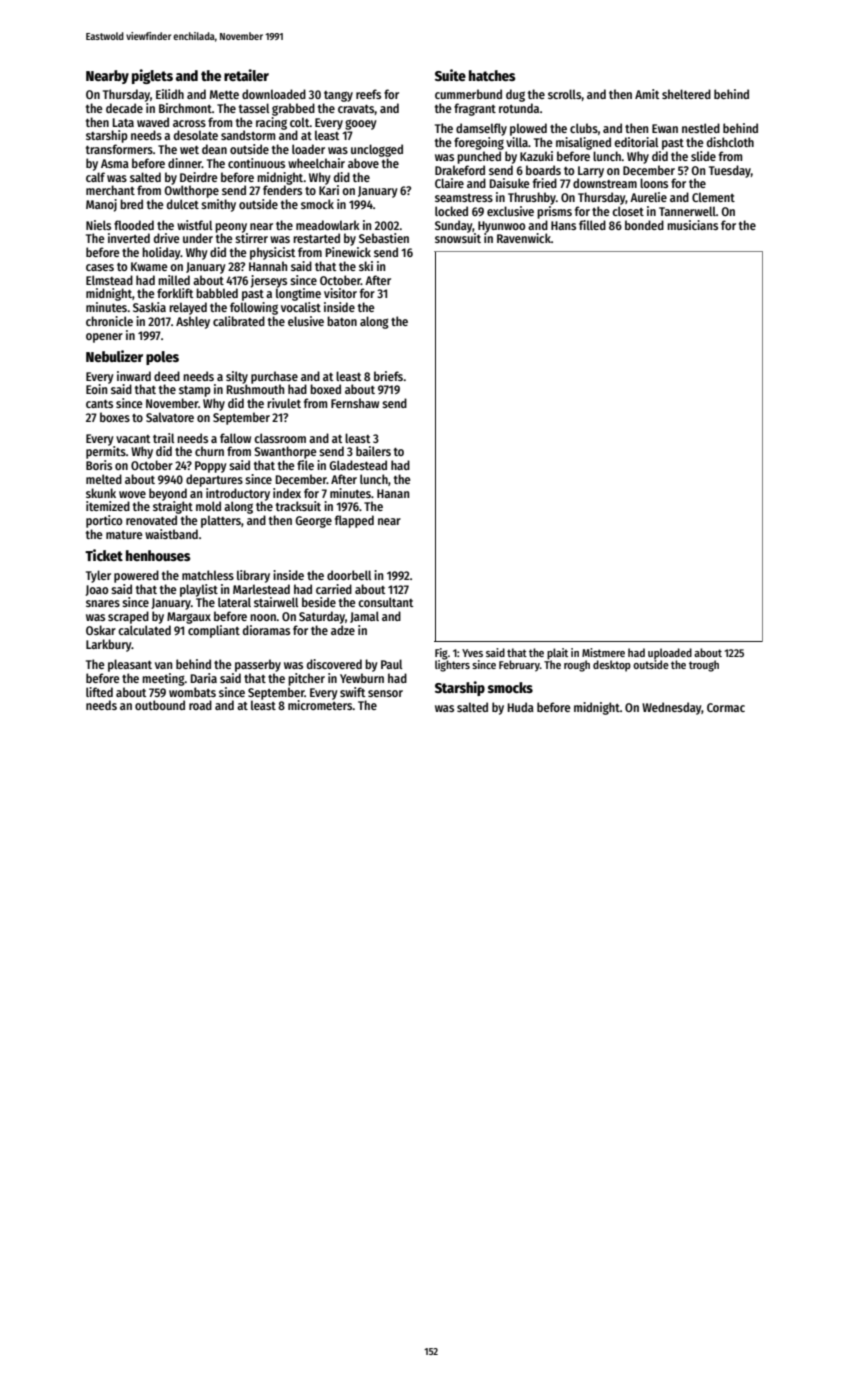 The height and width of the screenshot is (1400, 849). I want to click on Deirdre, so click(199, 177).
